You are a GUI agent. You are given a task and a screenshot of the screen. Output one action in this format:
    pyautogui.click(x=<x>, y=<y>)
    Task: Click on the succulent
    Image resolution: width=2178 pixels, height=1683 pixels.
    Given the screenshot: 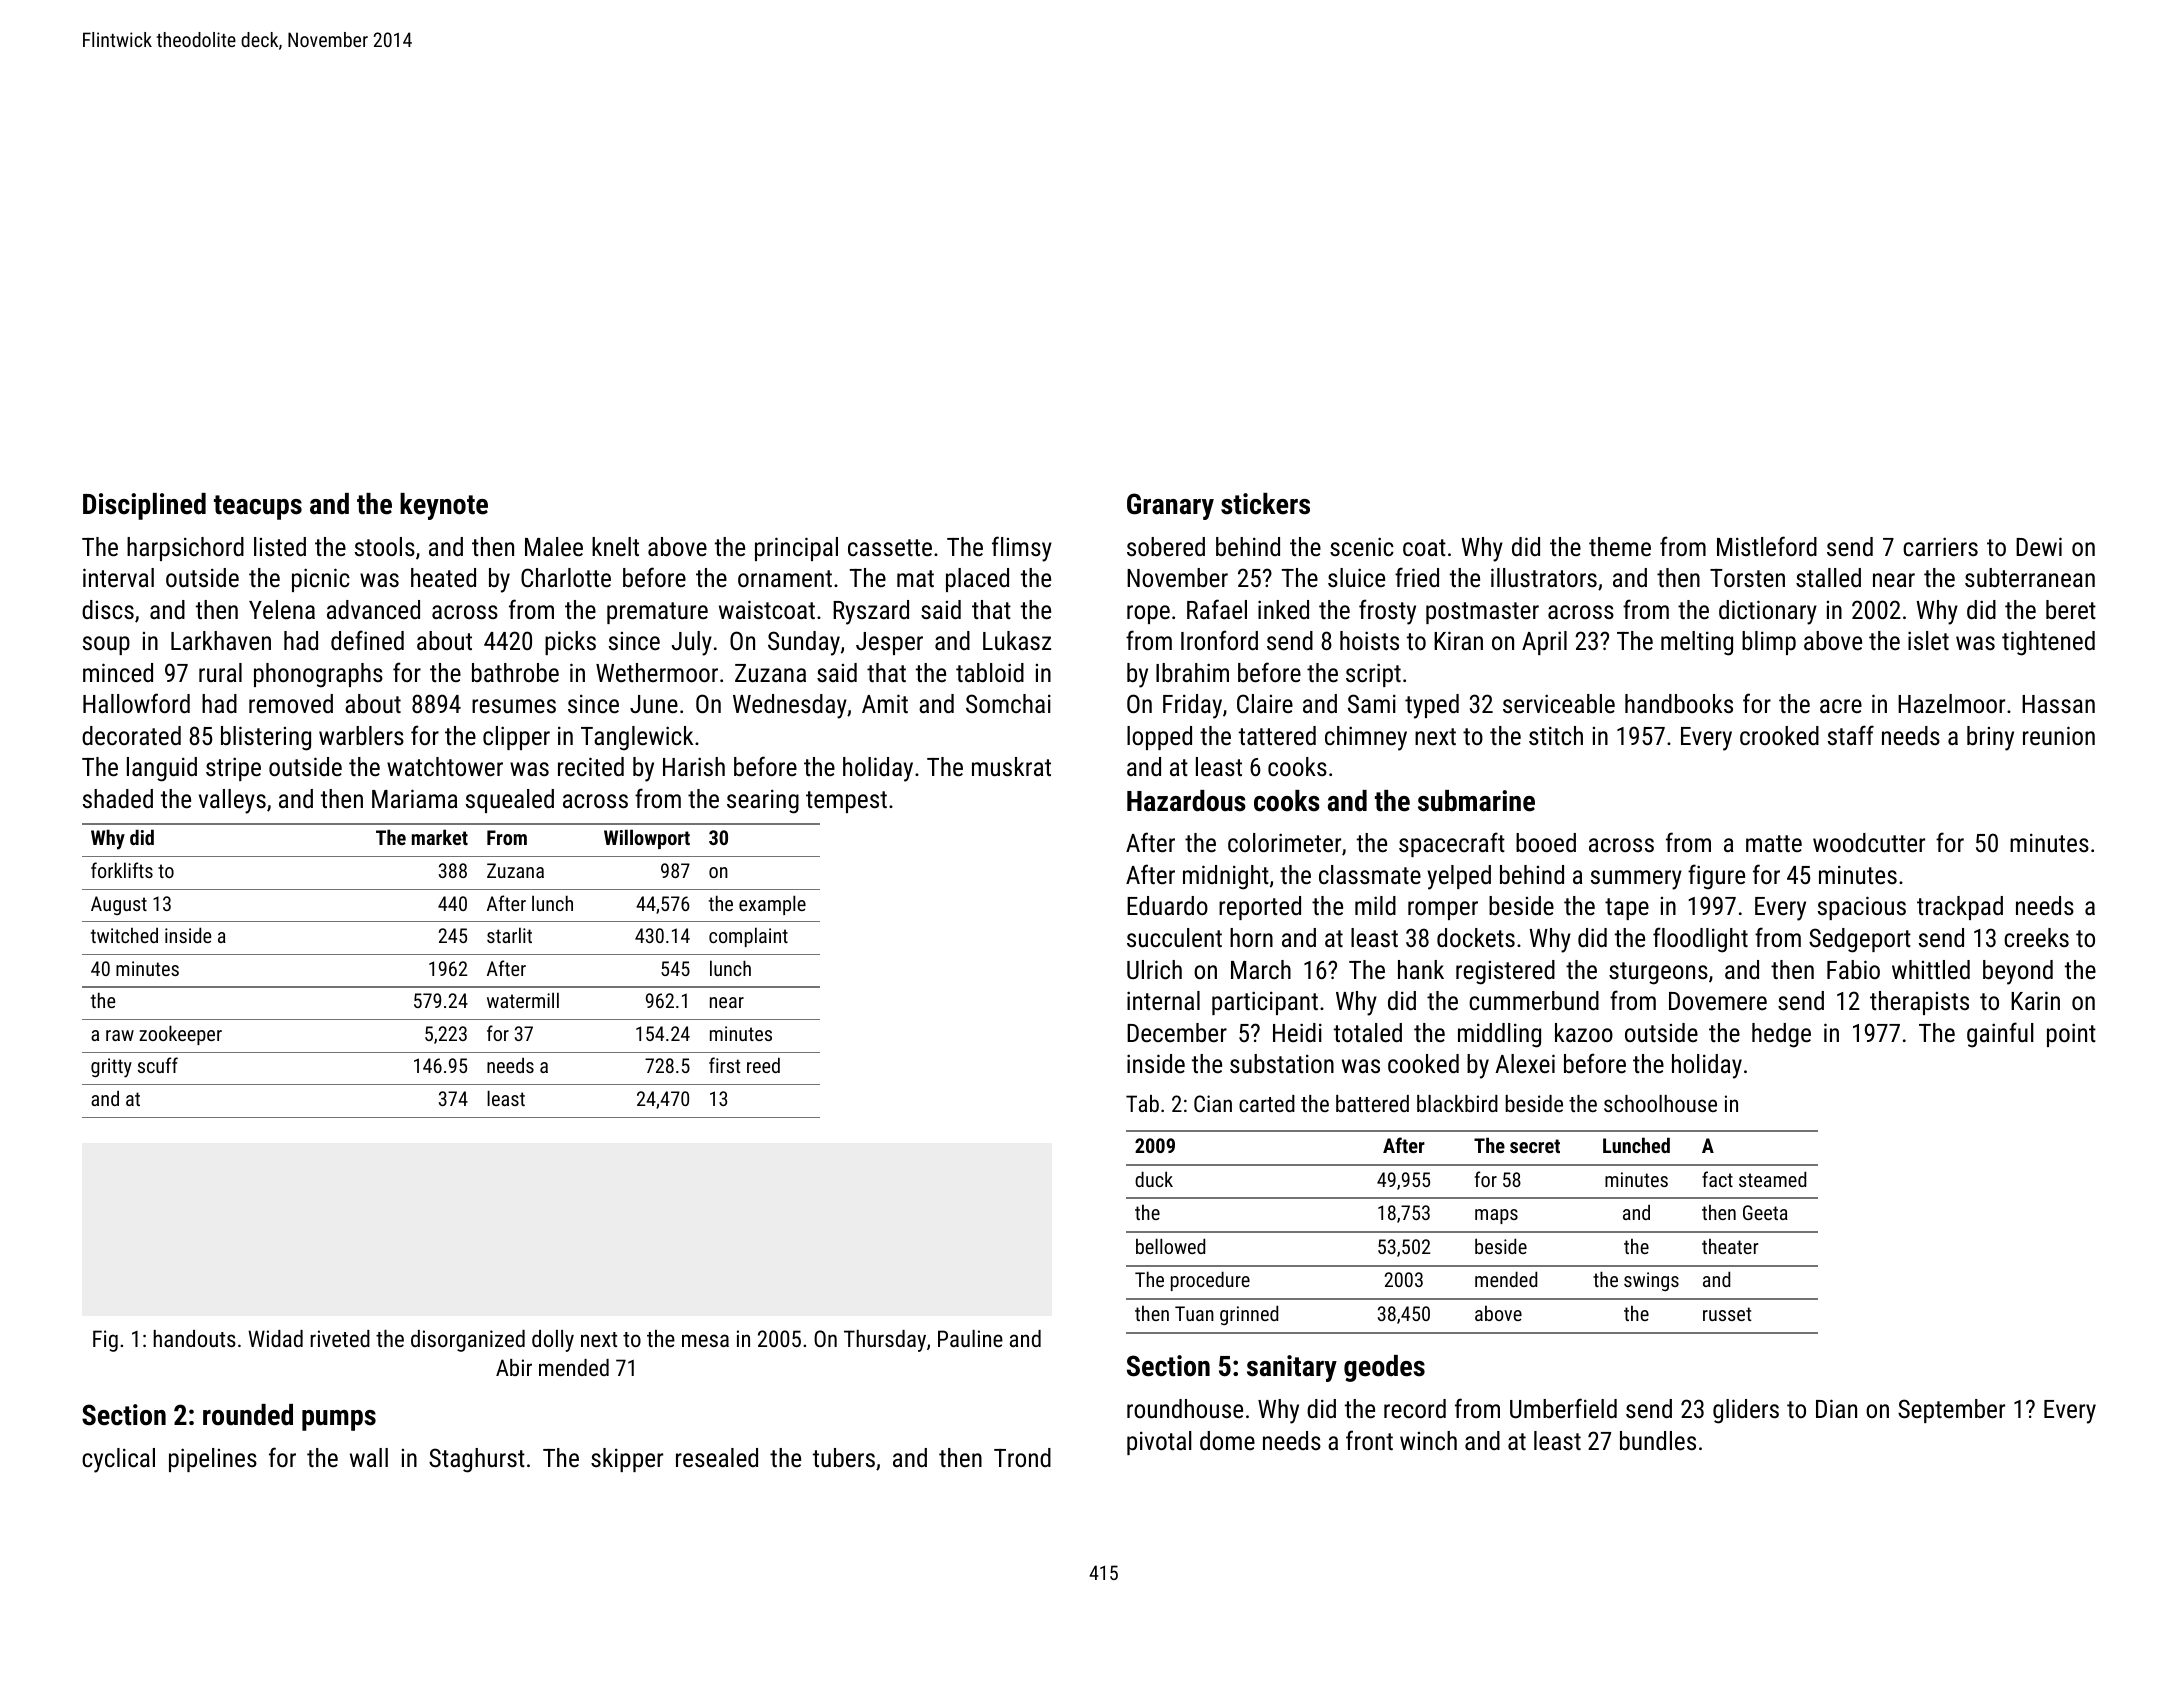 What is the action you would take?
    pyautogui.click(x=1174, y=937)
